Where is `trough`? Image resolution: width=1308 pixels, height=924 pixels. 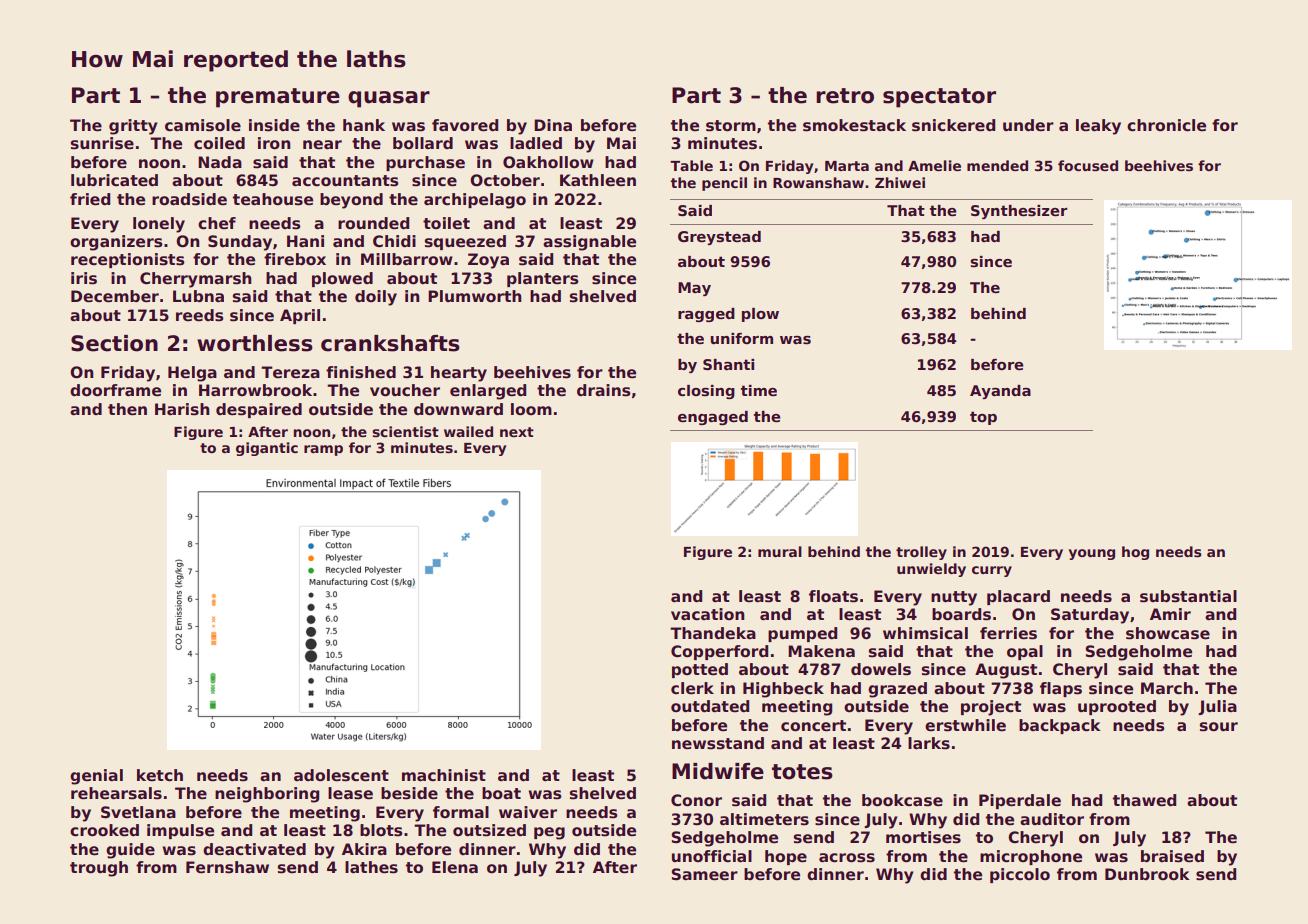
trough is located at coordinates (99, 869).
